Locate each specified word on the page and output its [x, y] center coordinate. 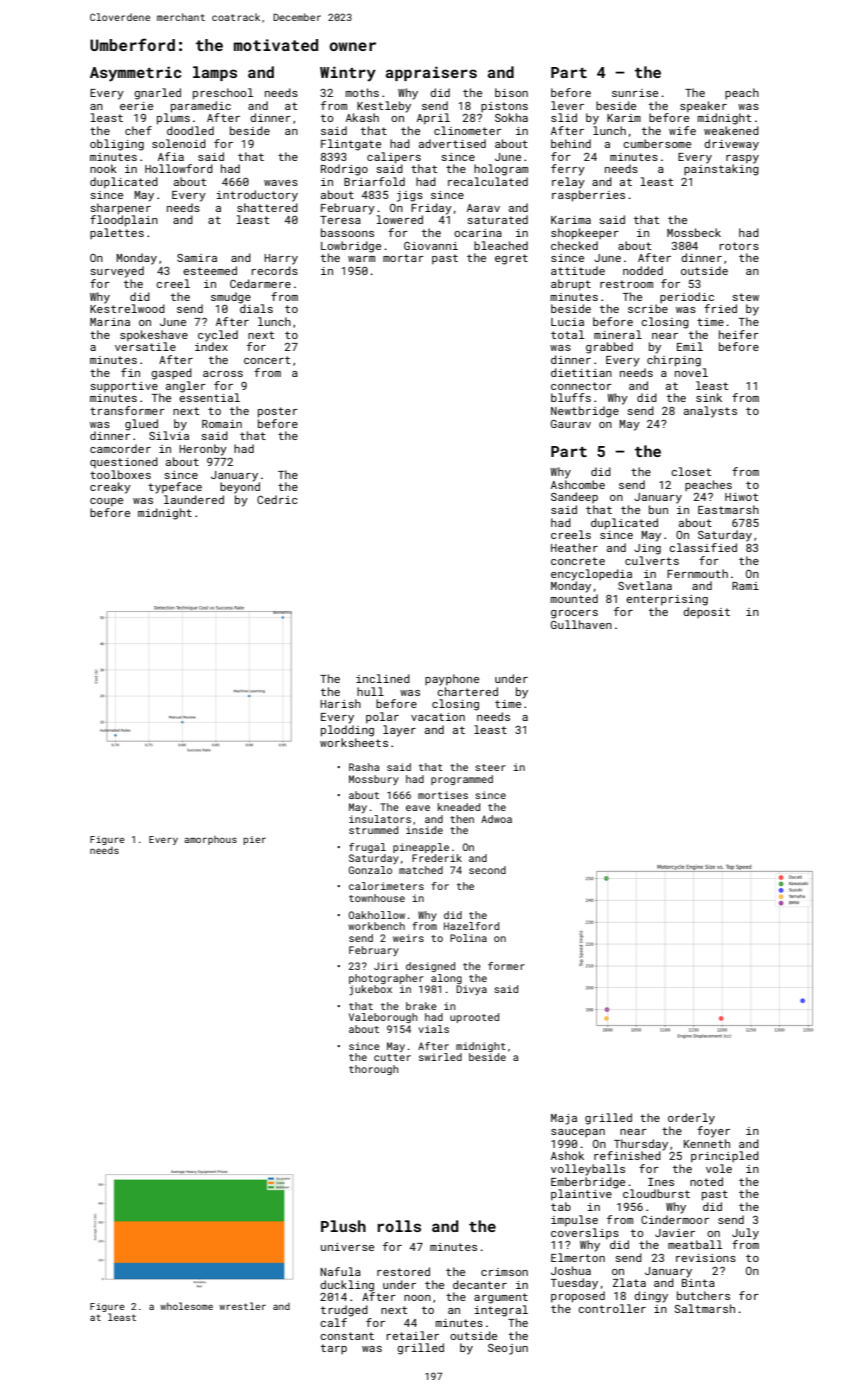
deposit [706, 612]
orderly [691, 1119]
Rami [745, 586]
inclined [383, 678]
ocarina [478, 233]
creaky [110, 488]
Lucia [567, 322]
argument [501, 1298]
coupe [106, 502]
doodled [190, 130]
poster [278, 412]
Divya [471, 990]
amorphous [210, 840]
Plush [343, 1226]
